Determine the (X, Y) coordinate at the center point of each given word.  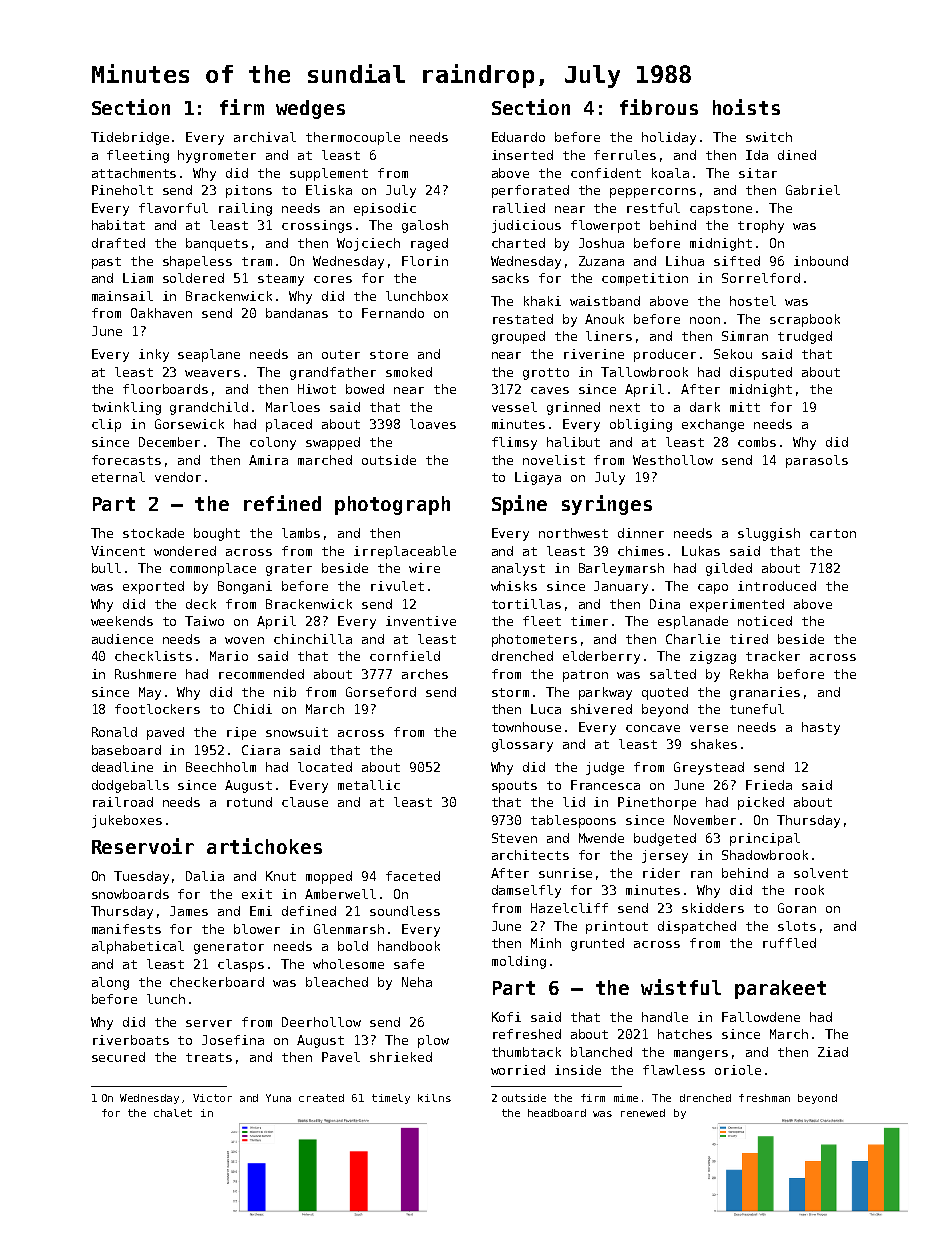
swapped (333, 443)
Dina (665, 604)
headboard (557, 1113)
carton (833, 533)
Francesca (605, 785)
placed (289, 425)
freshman (764, 1098)
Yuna (278, 1098)
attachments (134, 173)
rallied (519, 208)
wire (424, 568)
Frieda (769, 785)
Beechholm (221, 767)
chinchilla (313, 639)
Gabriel (813, 190)
